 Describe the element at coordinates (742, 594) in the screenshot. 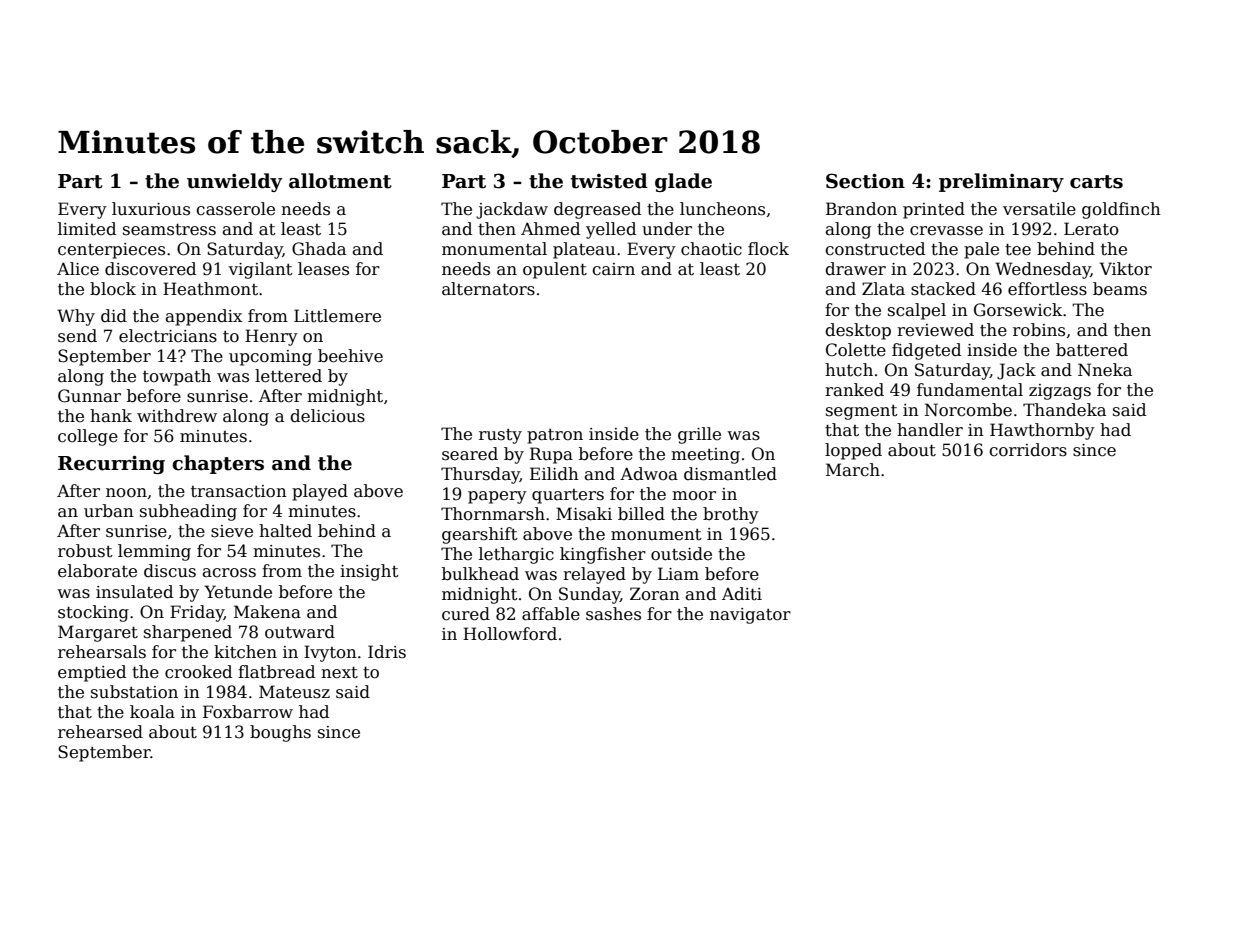

I see `Aditi` at that location.
